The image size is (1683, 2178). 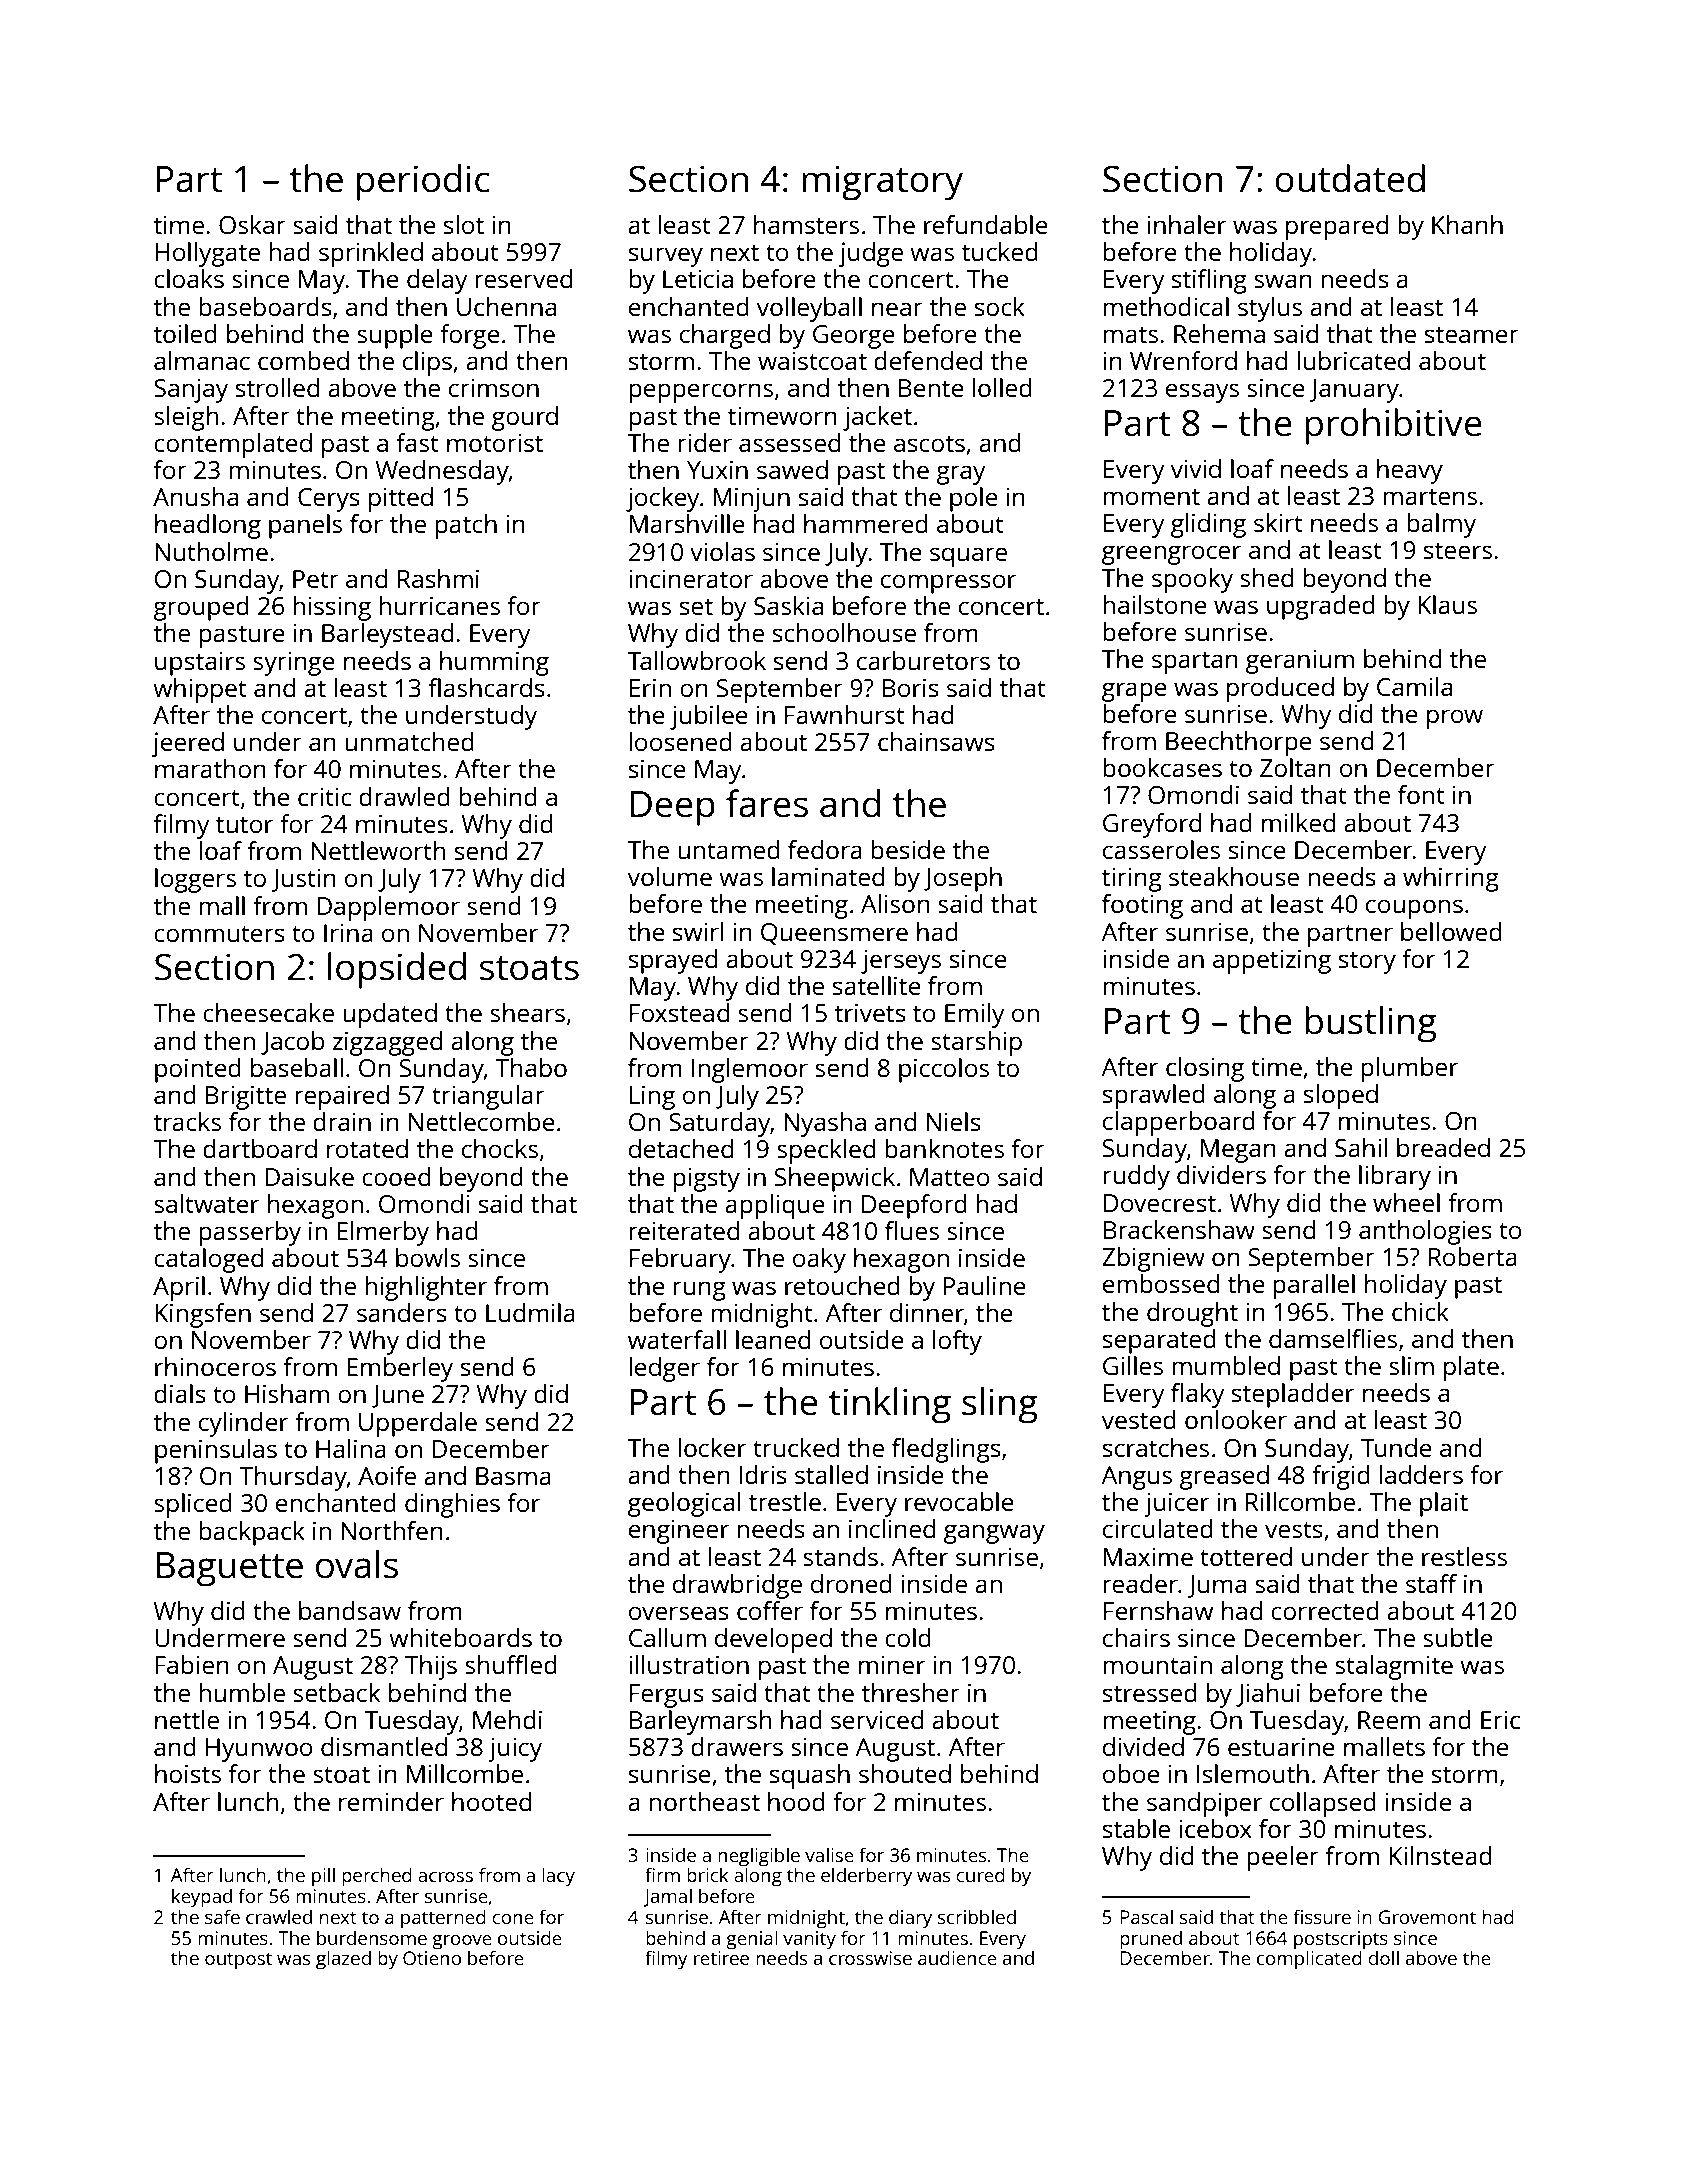 I want to click on Dapplemoor, so click(x=388, y=908).
